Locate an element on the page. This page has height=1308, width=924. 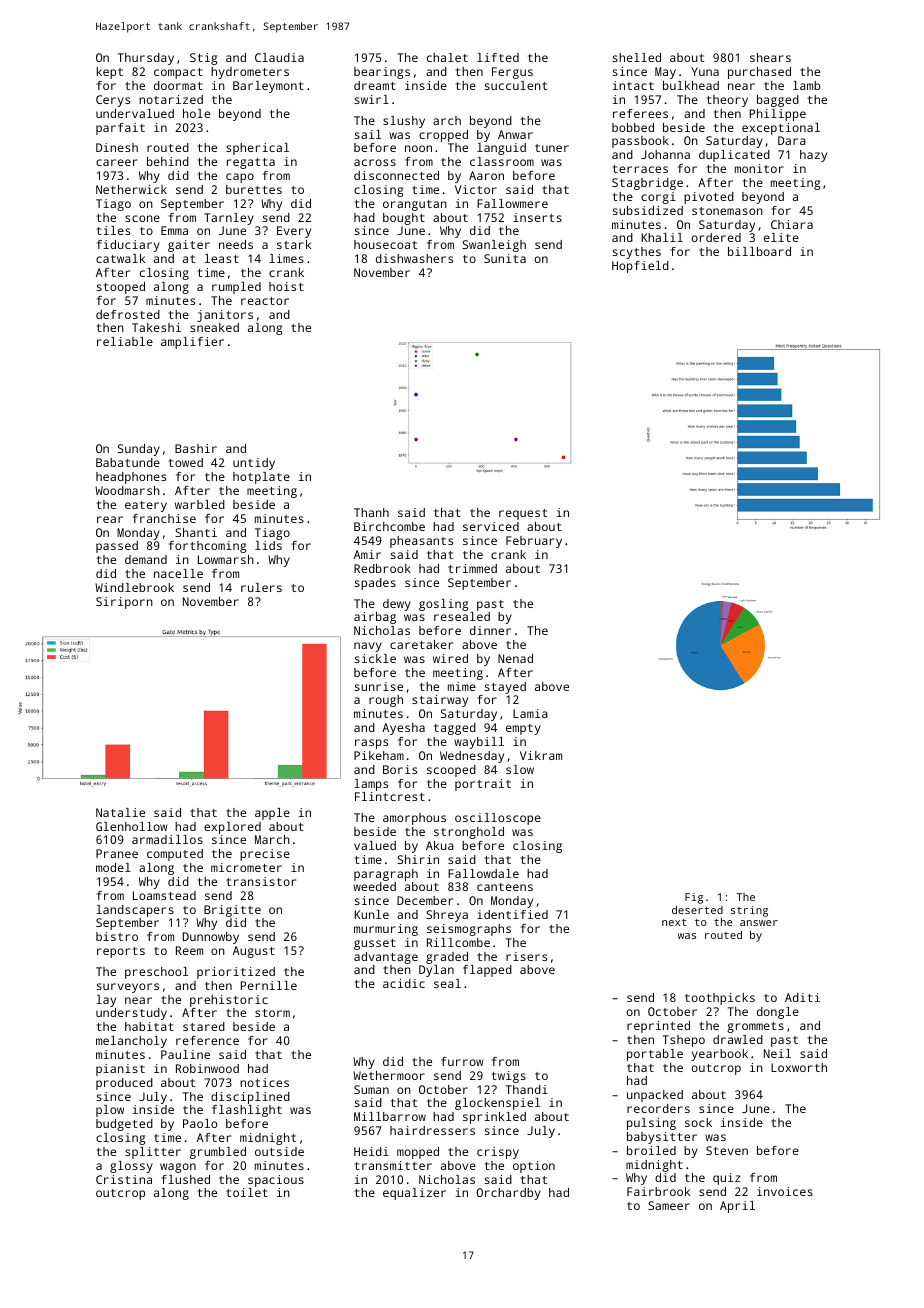
billboard is located at coordinates (759, 251).
